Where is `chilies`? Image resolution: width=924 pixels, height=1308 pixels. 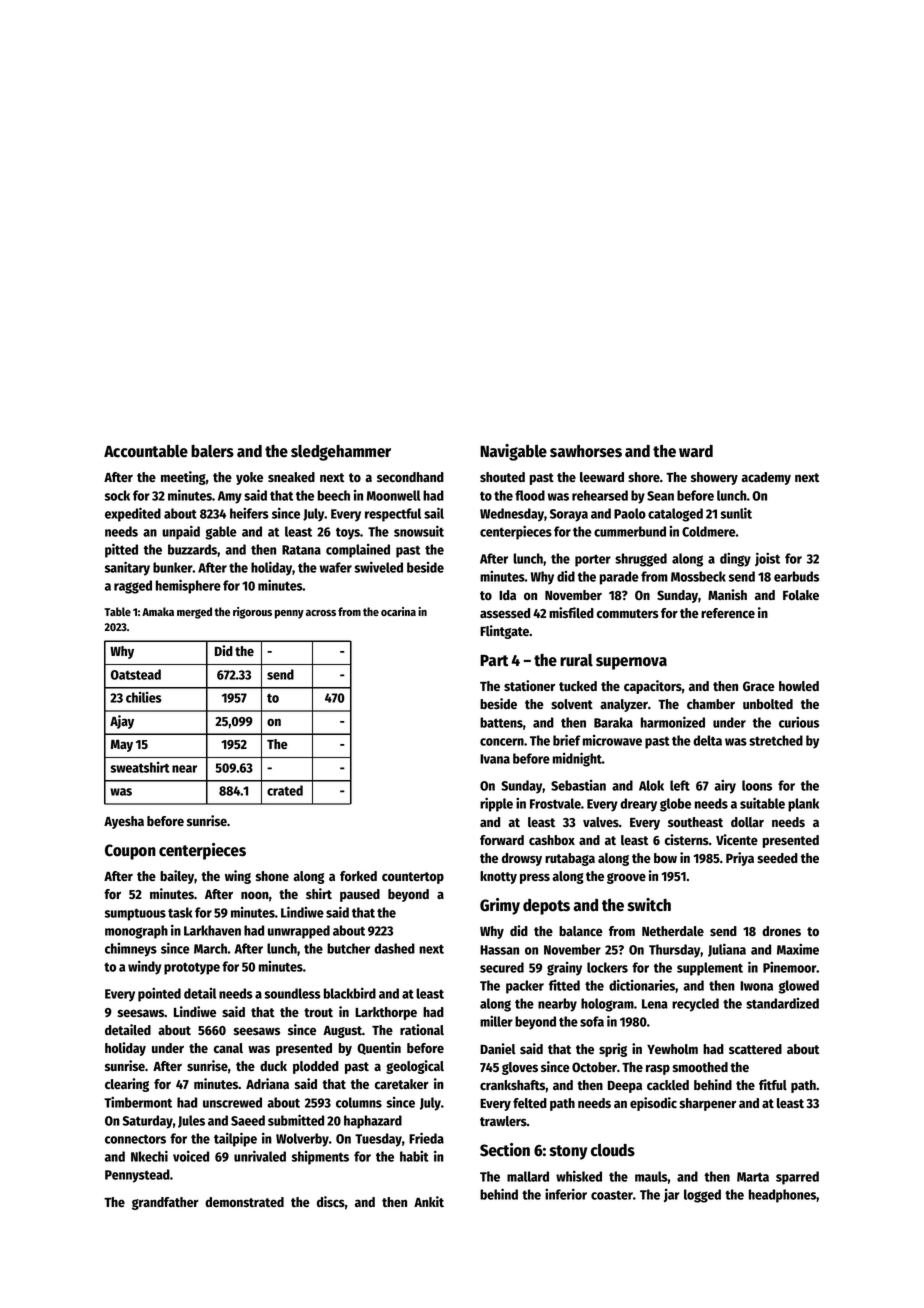 chilies is located at coordinates (144, 697).
